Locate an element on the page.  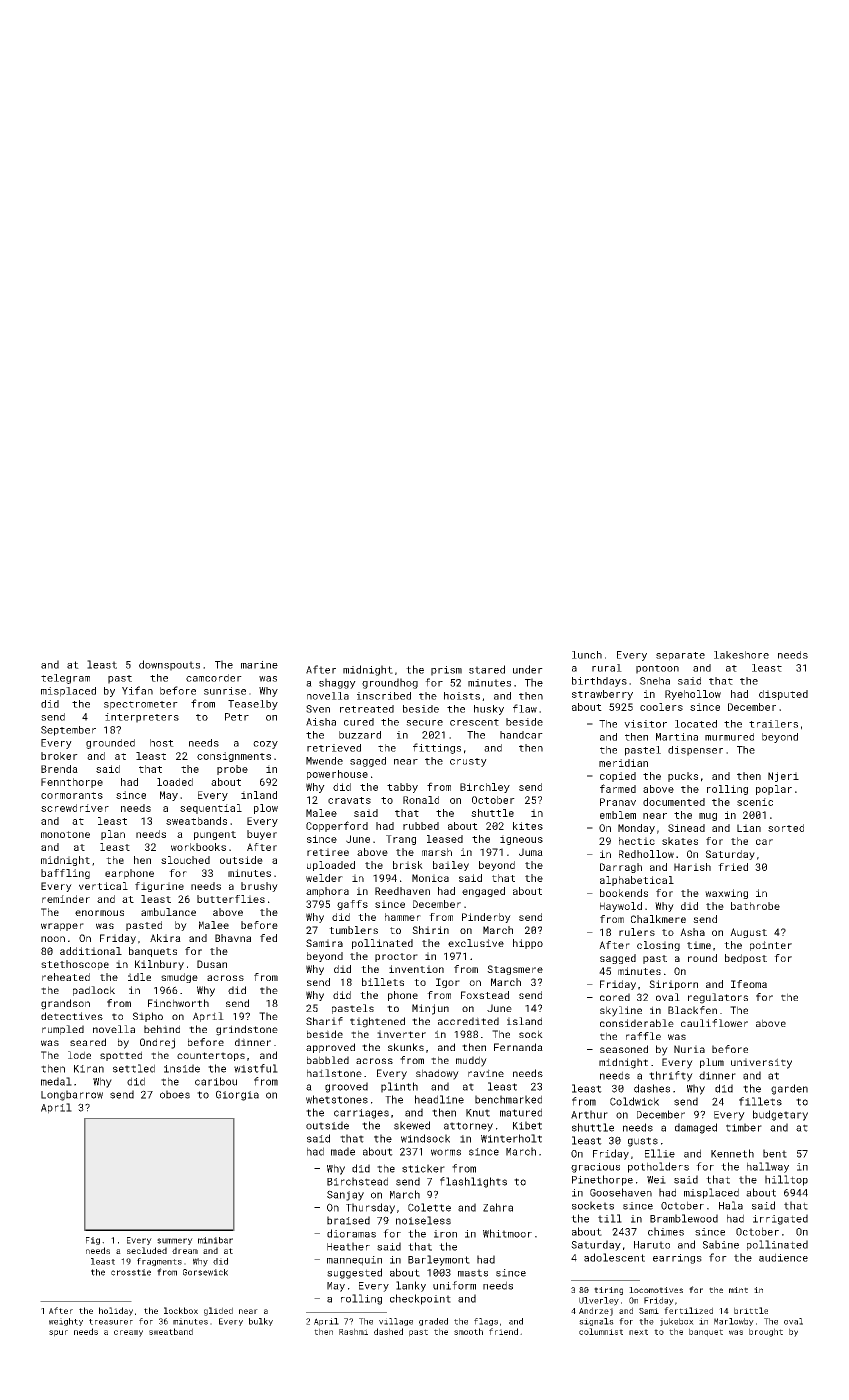
Blackfen is located at coordinates (692, 1010).
